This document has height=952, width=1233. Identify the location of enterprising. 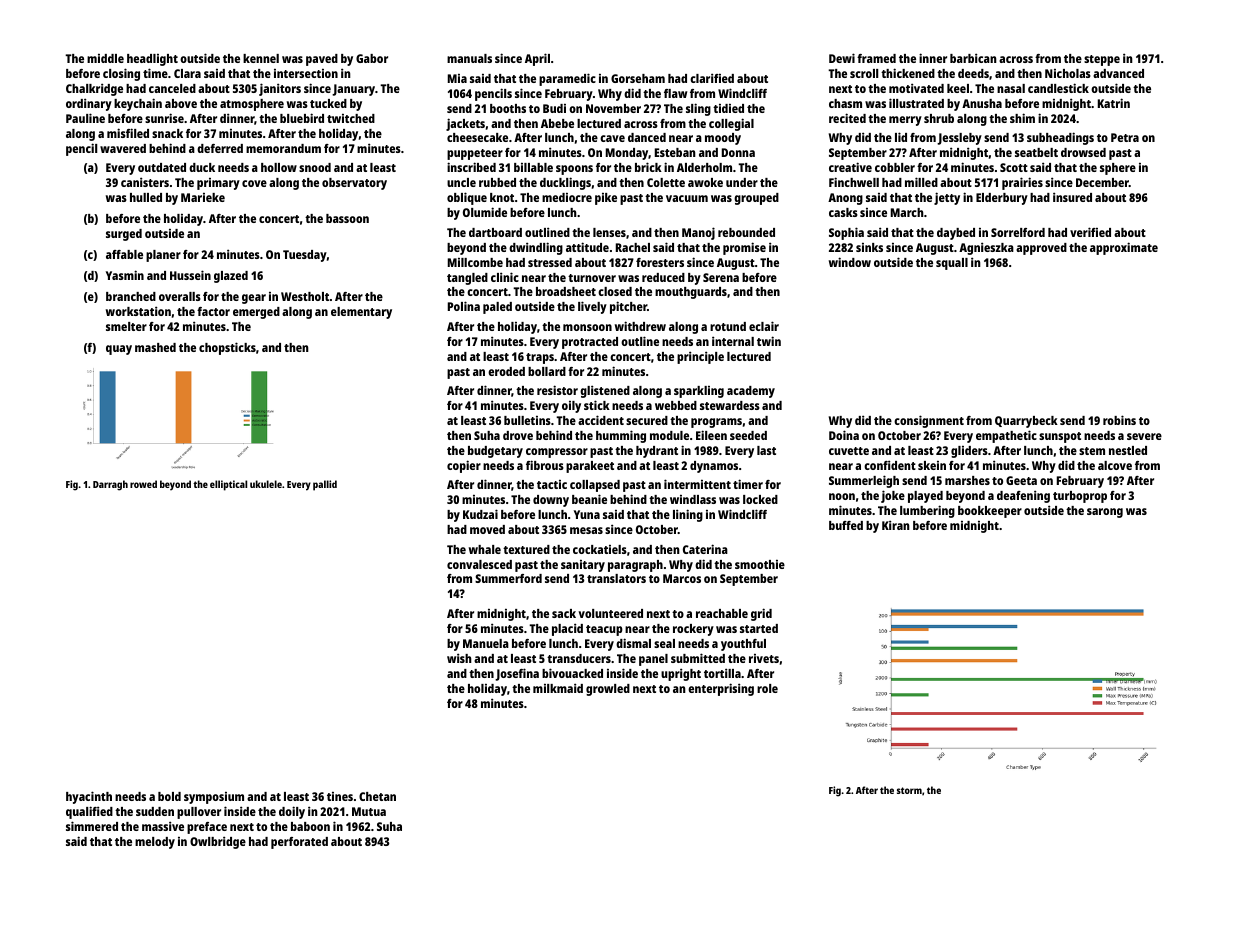
(721, 689).
